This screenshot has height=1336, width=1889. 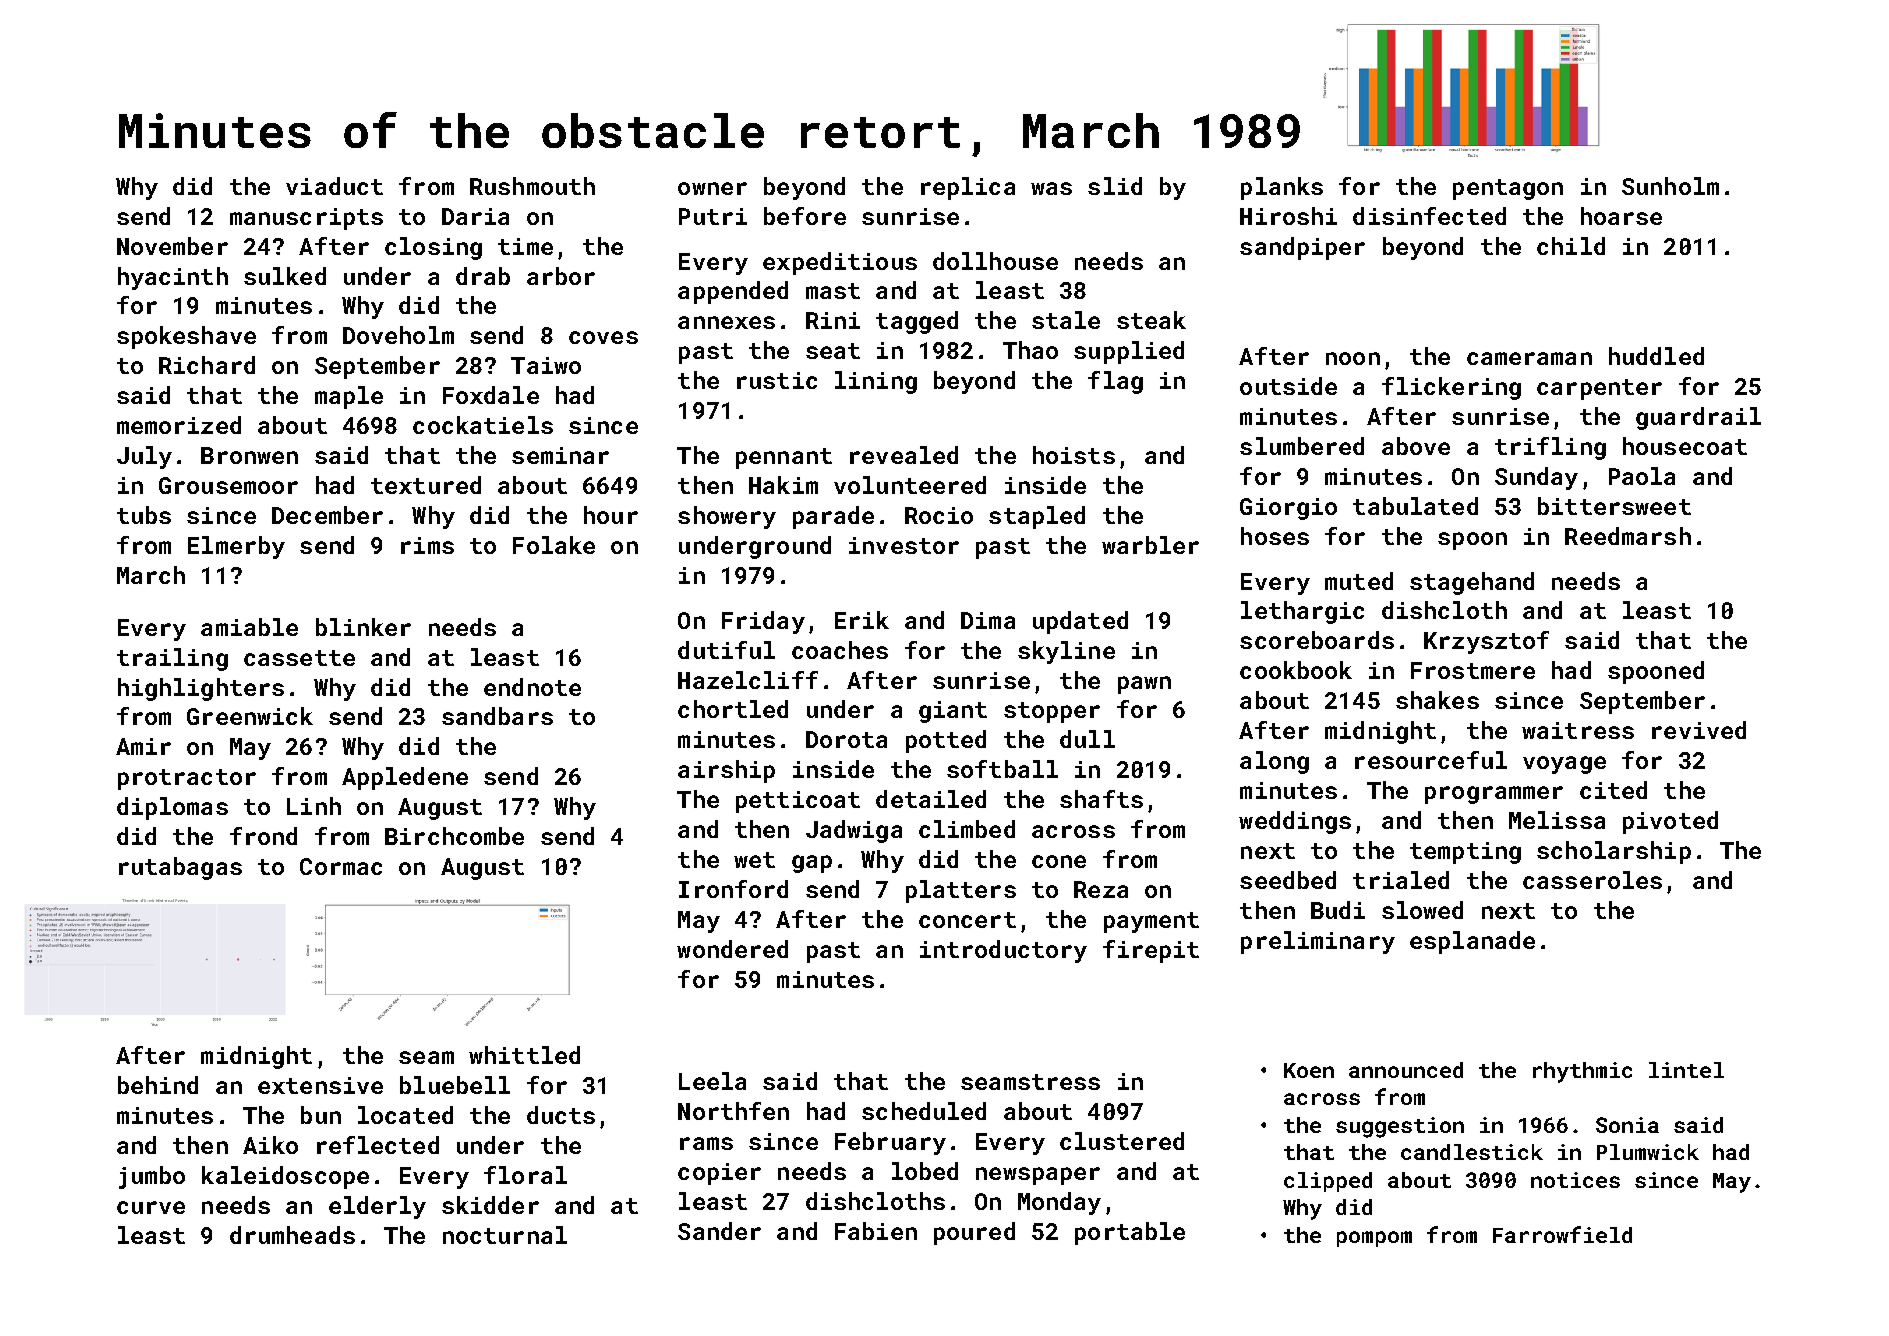 What do you see at coordinates (455, 1085) in the screenshot?
I see `bluebell` at bounding box center [455, 1085].
